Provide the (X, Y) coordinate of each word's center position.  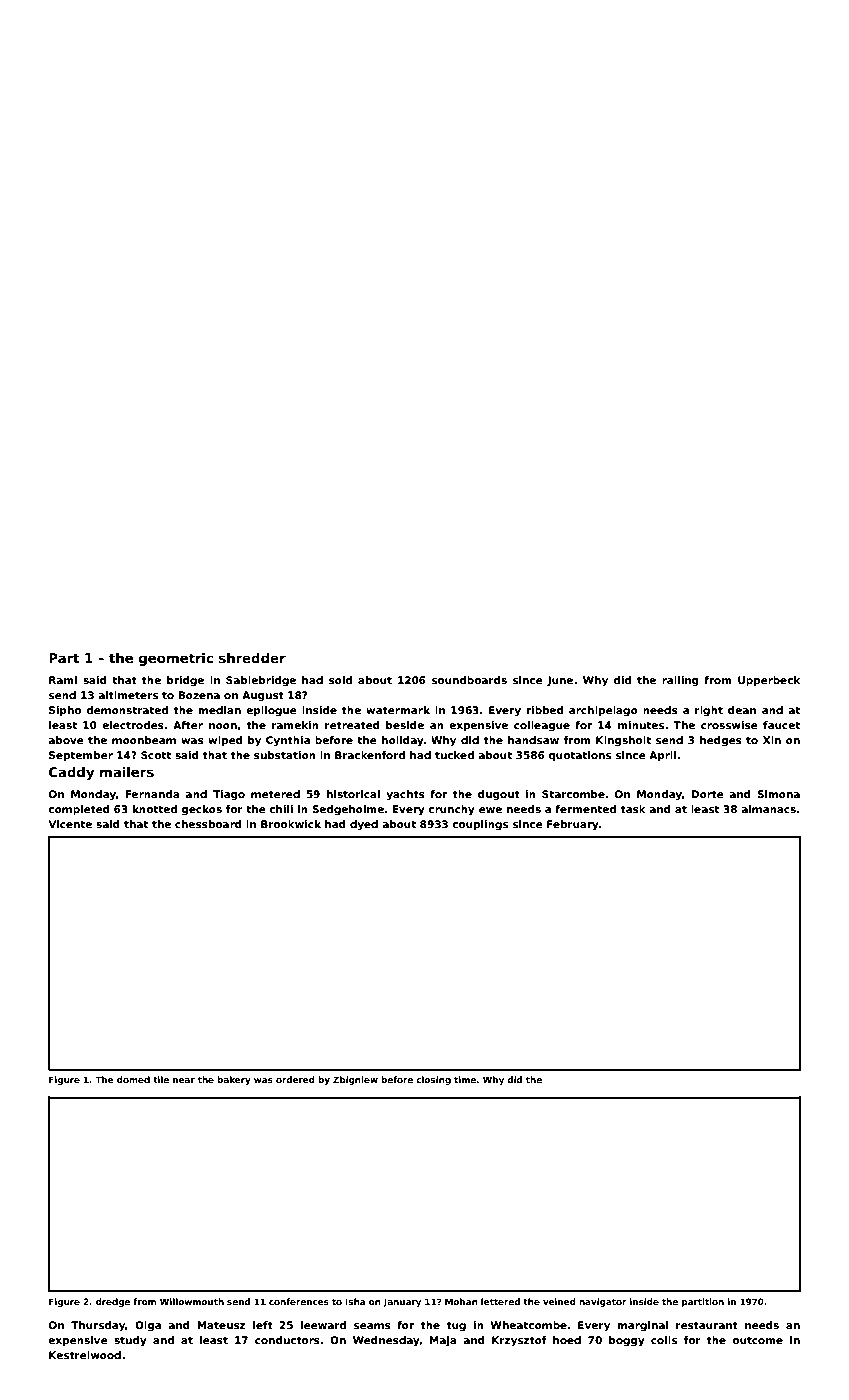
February (573, 825)
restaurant (707, 1325)
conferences (299, 1301)
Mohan (461, 1301)
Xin (772, 740)
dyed (364, 825)
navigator (603, 1302)
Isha (355, 1301)
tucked (454, 755)
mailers (127, 772)
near (184, 1080)
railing (680, 681)
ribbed (545, 710)
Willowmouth (192, 1301)
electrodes (133, 725)
